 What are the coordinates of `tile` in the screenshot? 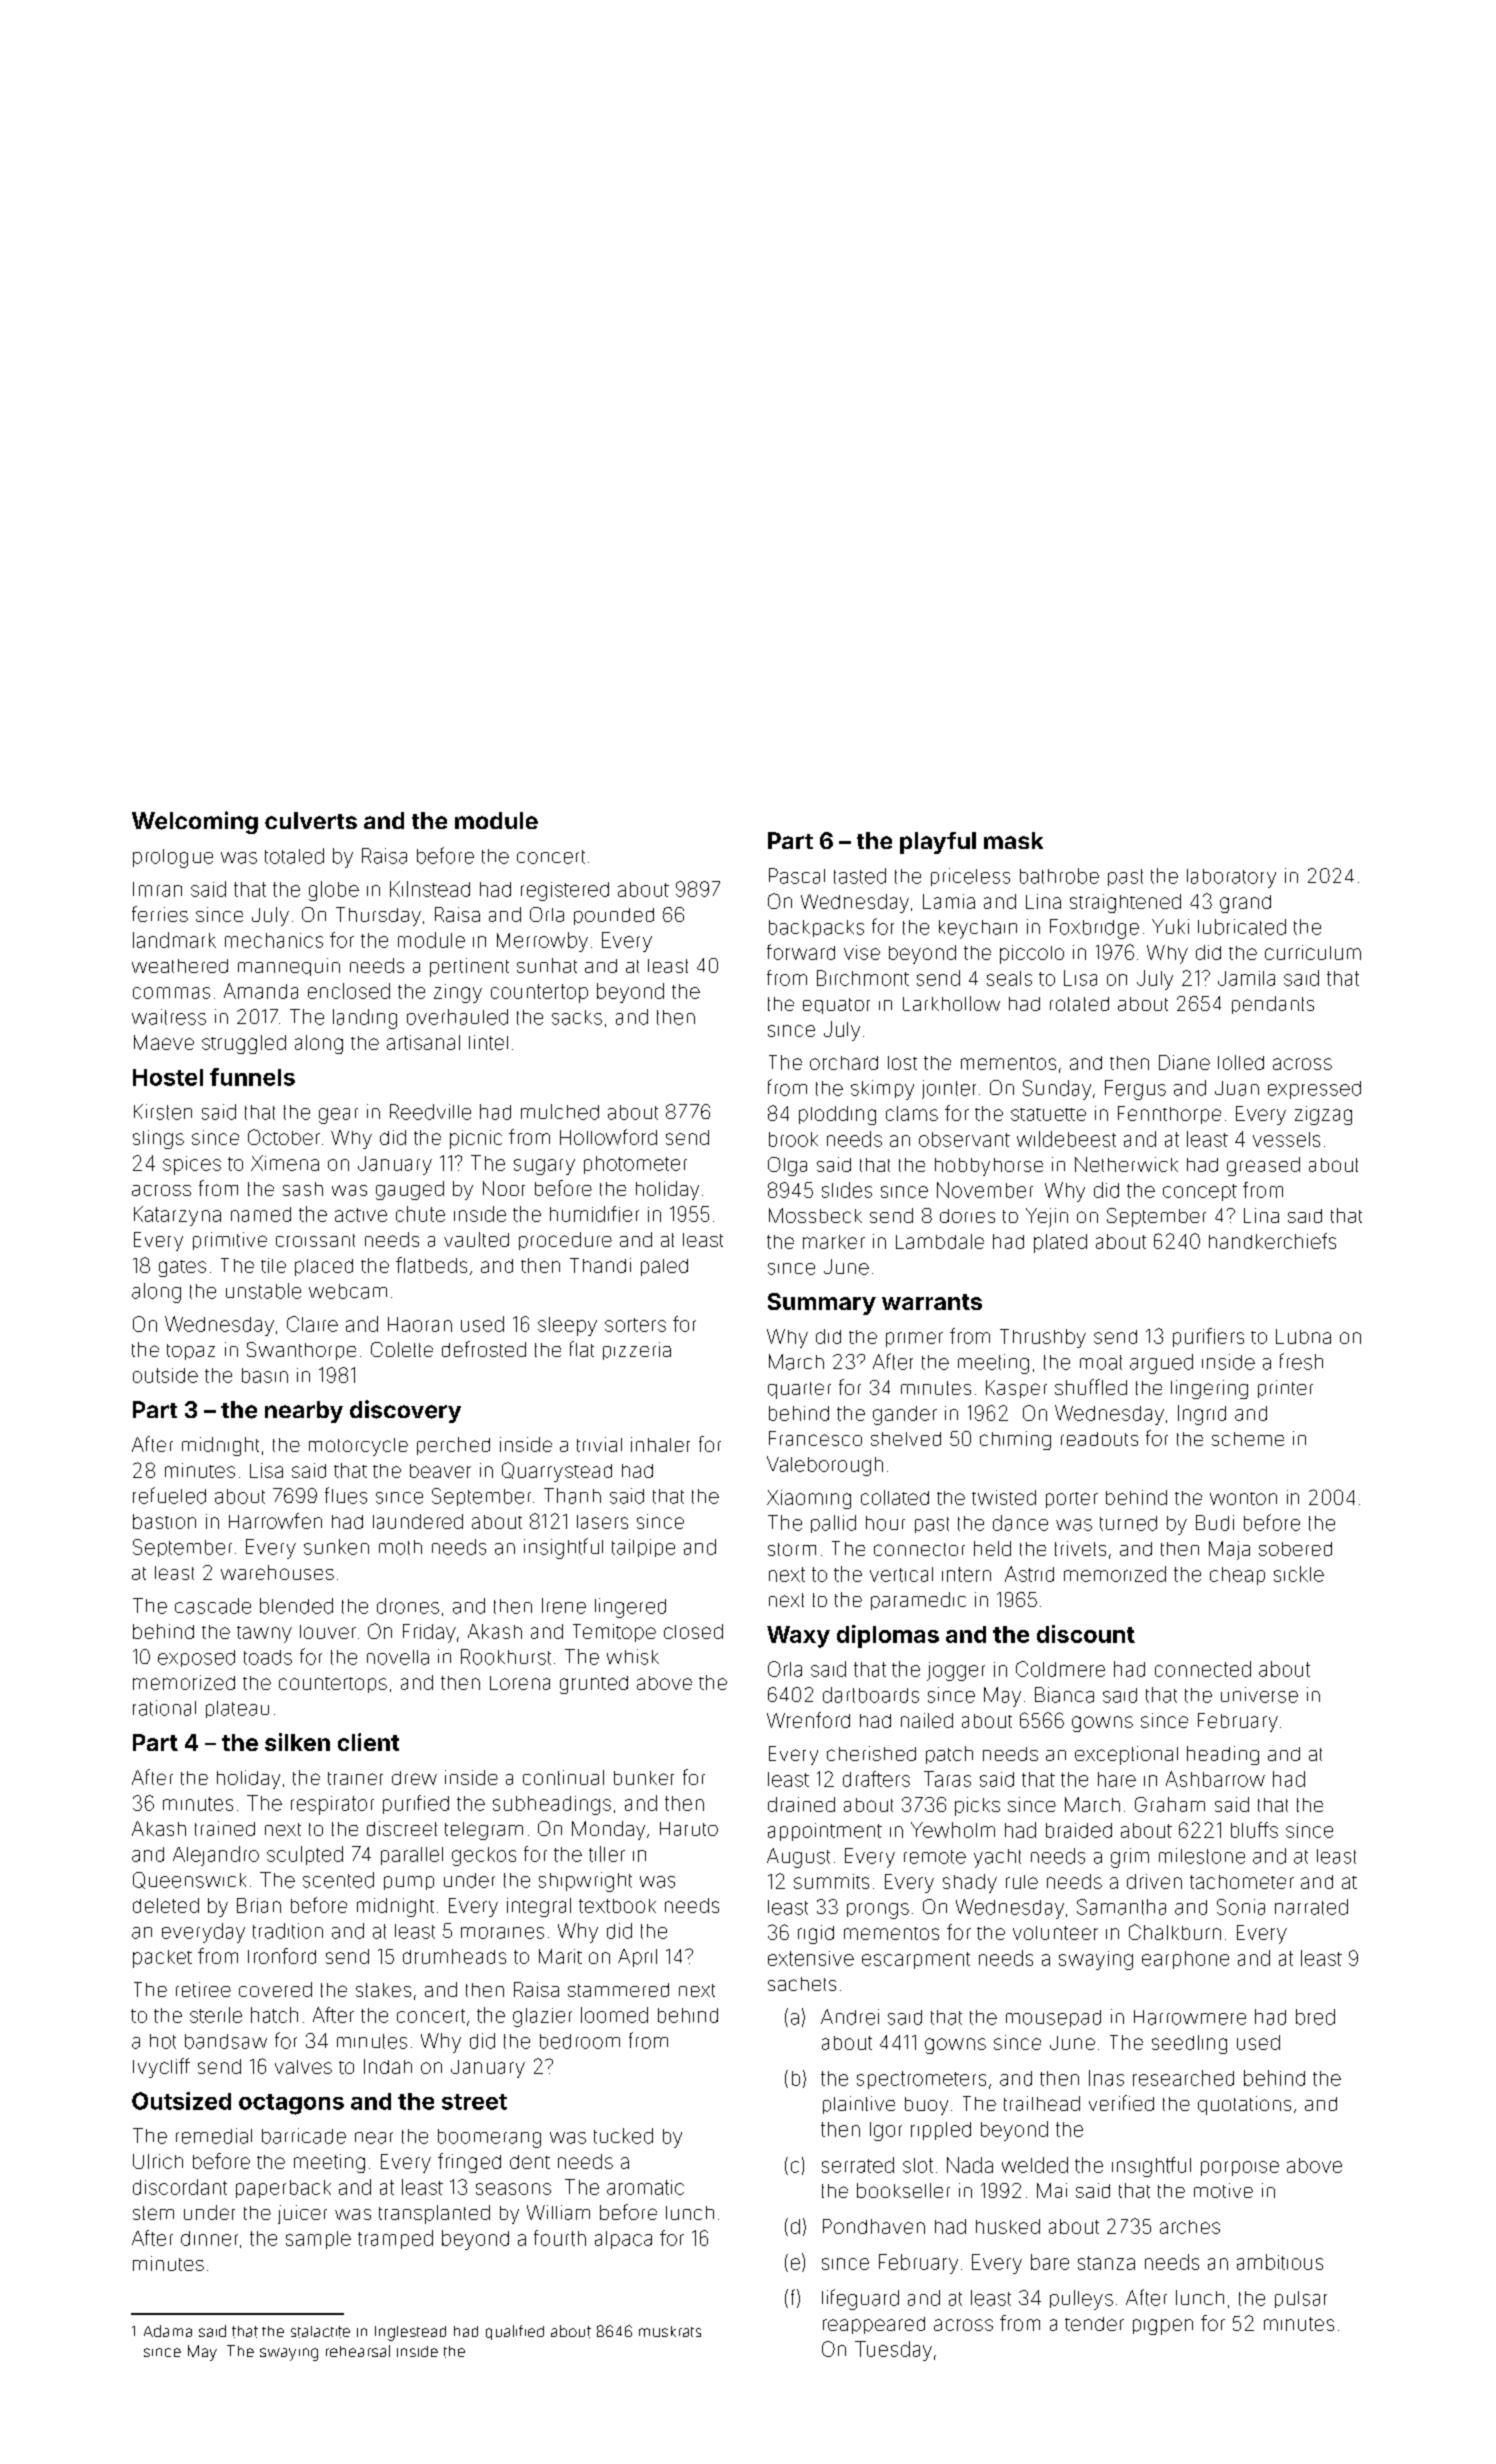 It's located at (273, 1265).
